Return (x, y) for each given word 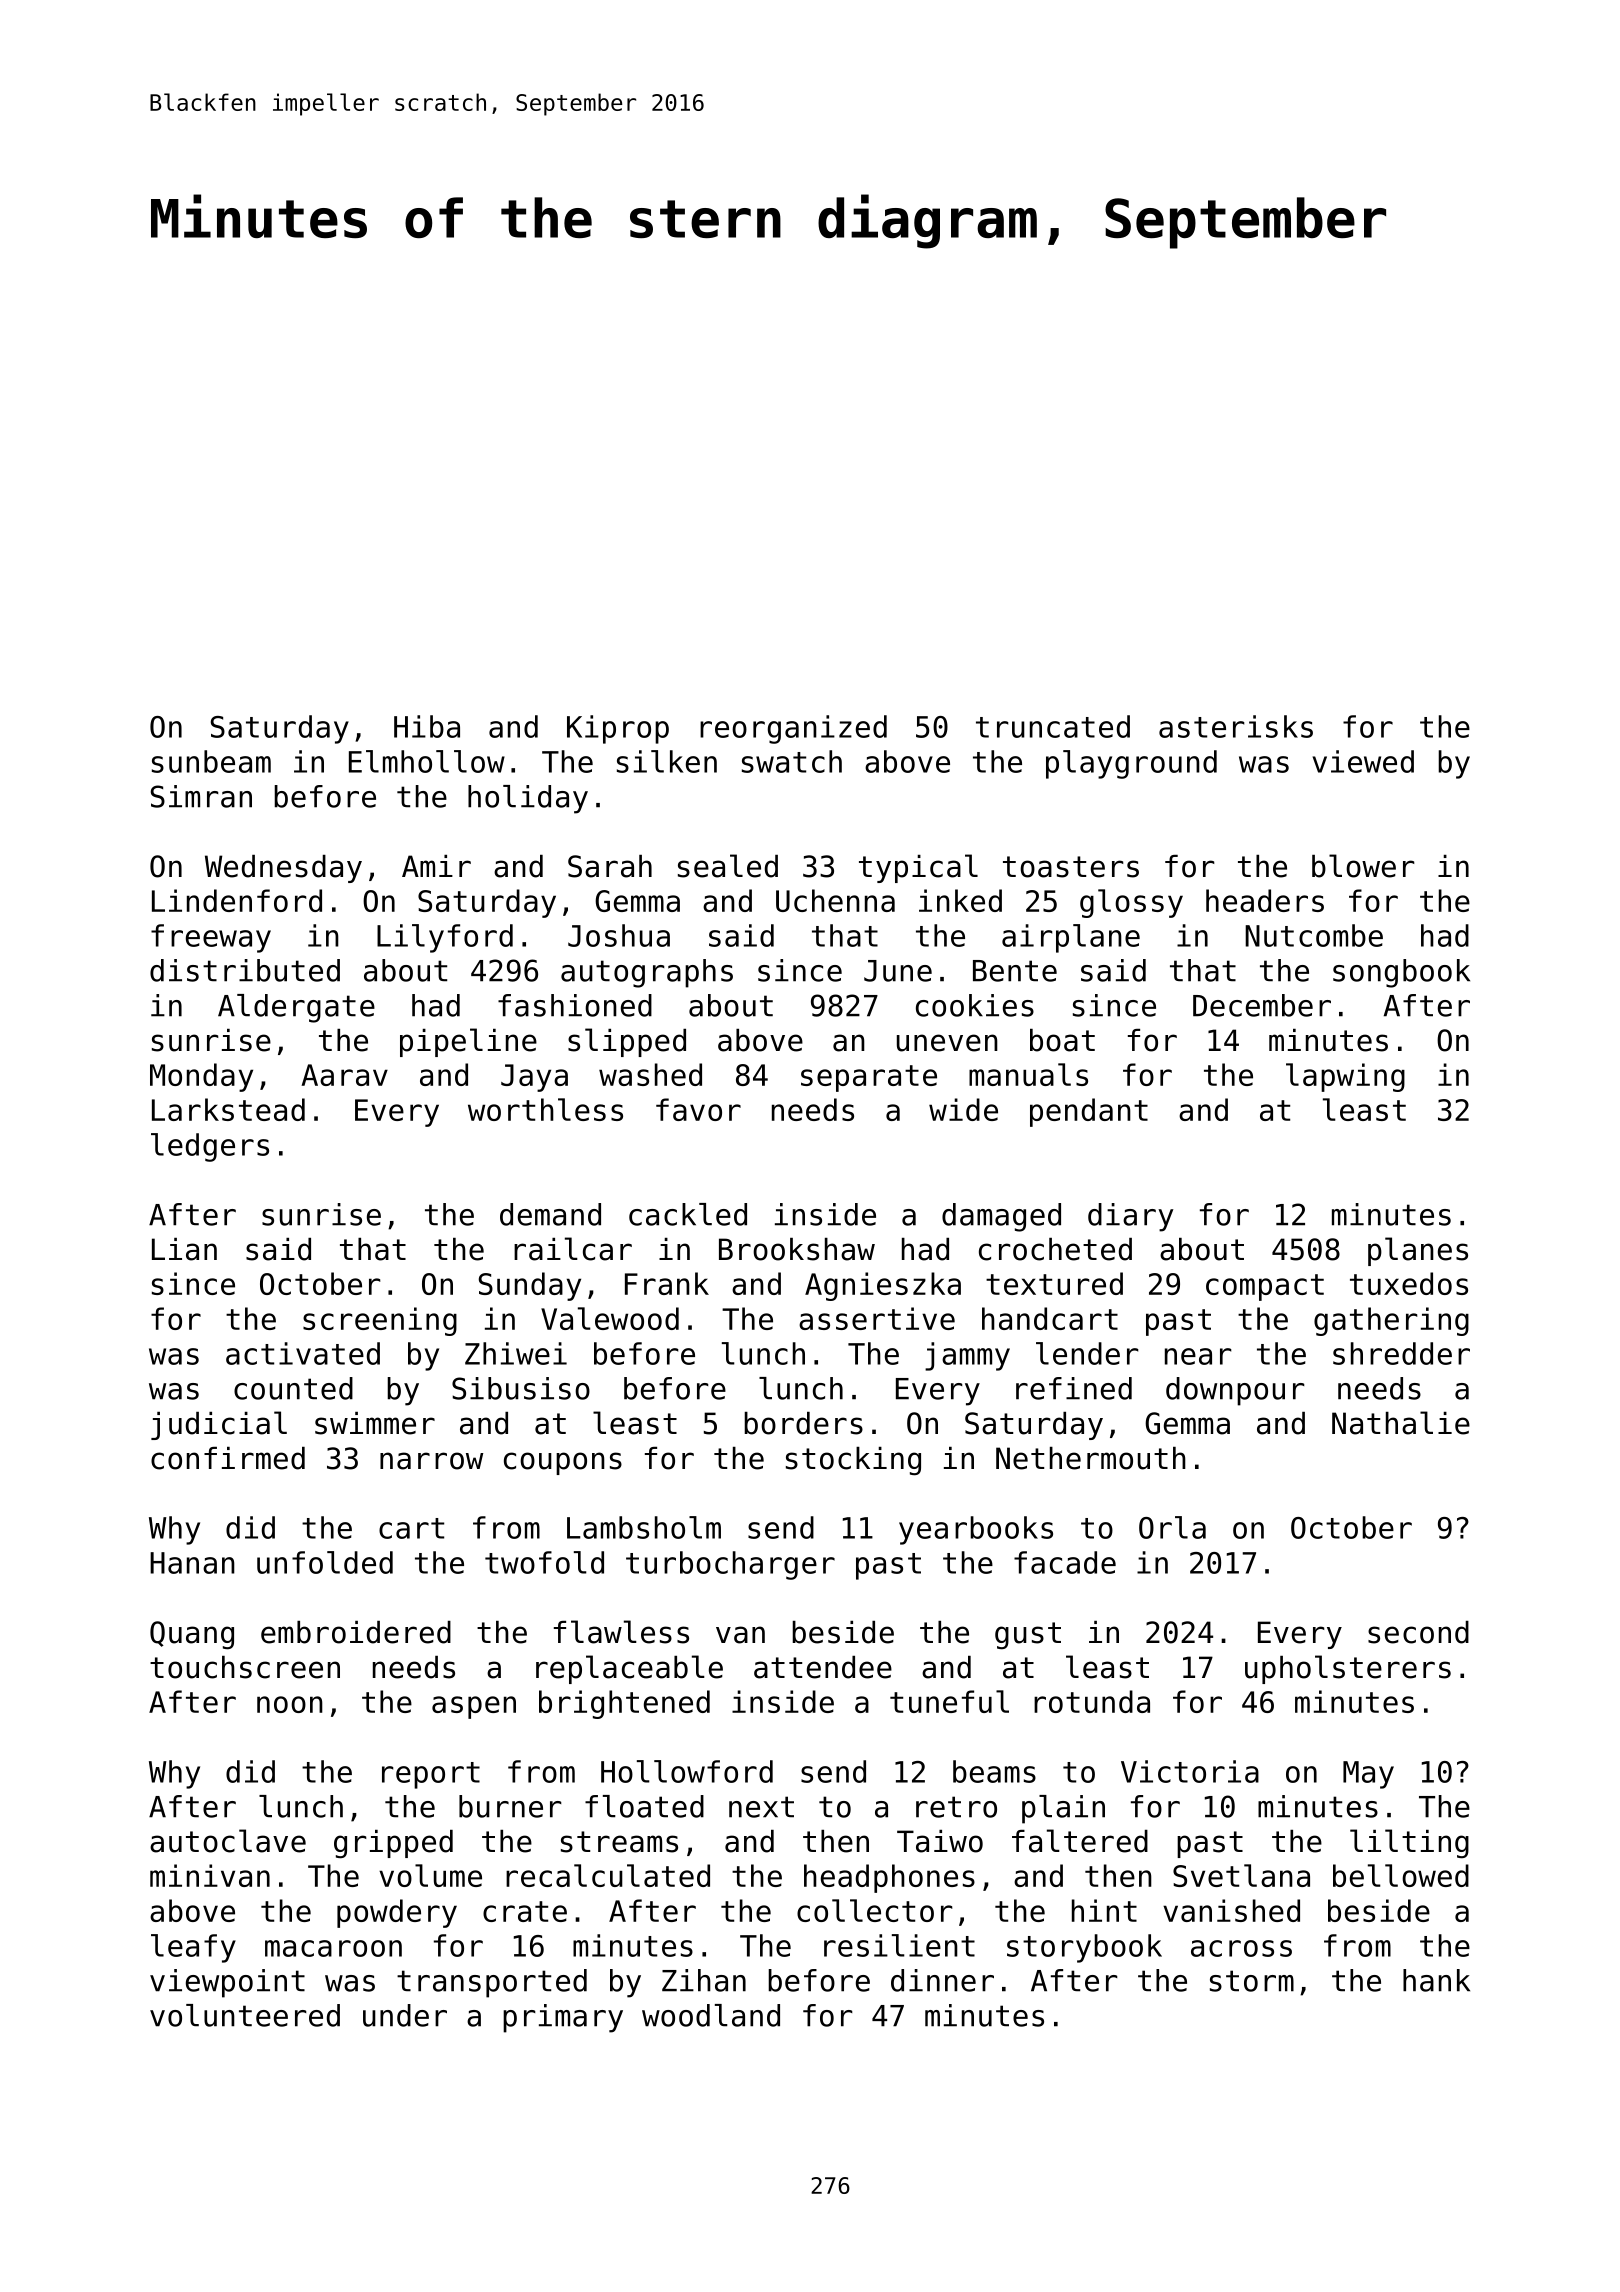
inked (960, 900)
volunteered (245, 2015)
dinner (942, 1980)
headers (1265, 900)
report (431, 1775)
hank (1436, 1980)
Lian (184, 1249)
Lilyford (445, 938)
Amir (436, 866)
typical (918, 868)
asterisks (1236, 726)
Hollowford (687, 1771)
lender (1087, 1353)
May (1368, 1775)
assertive (877, 1318)
